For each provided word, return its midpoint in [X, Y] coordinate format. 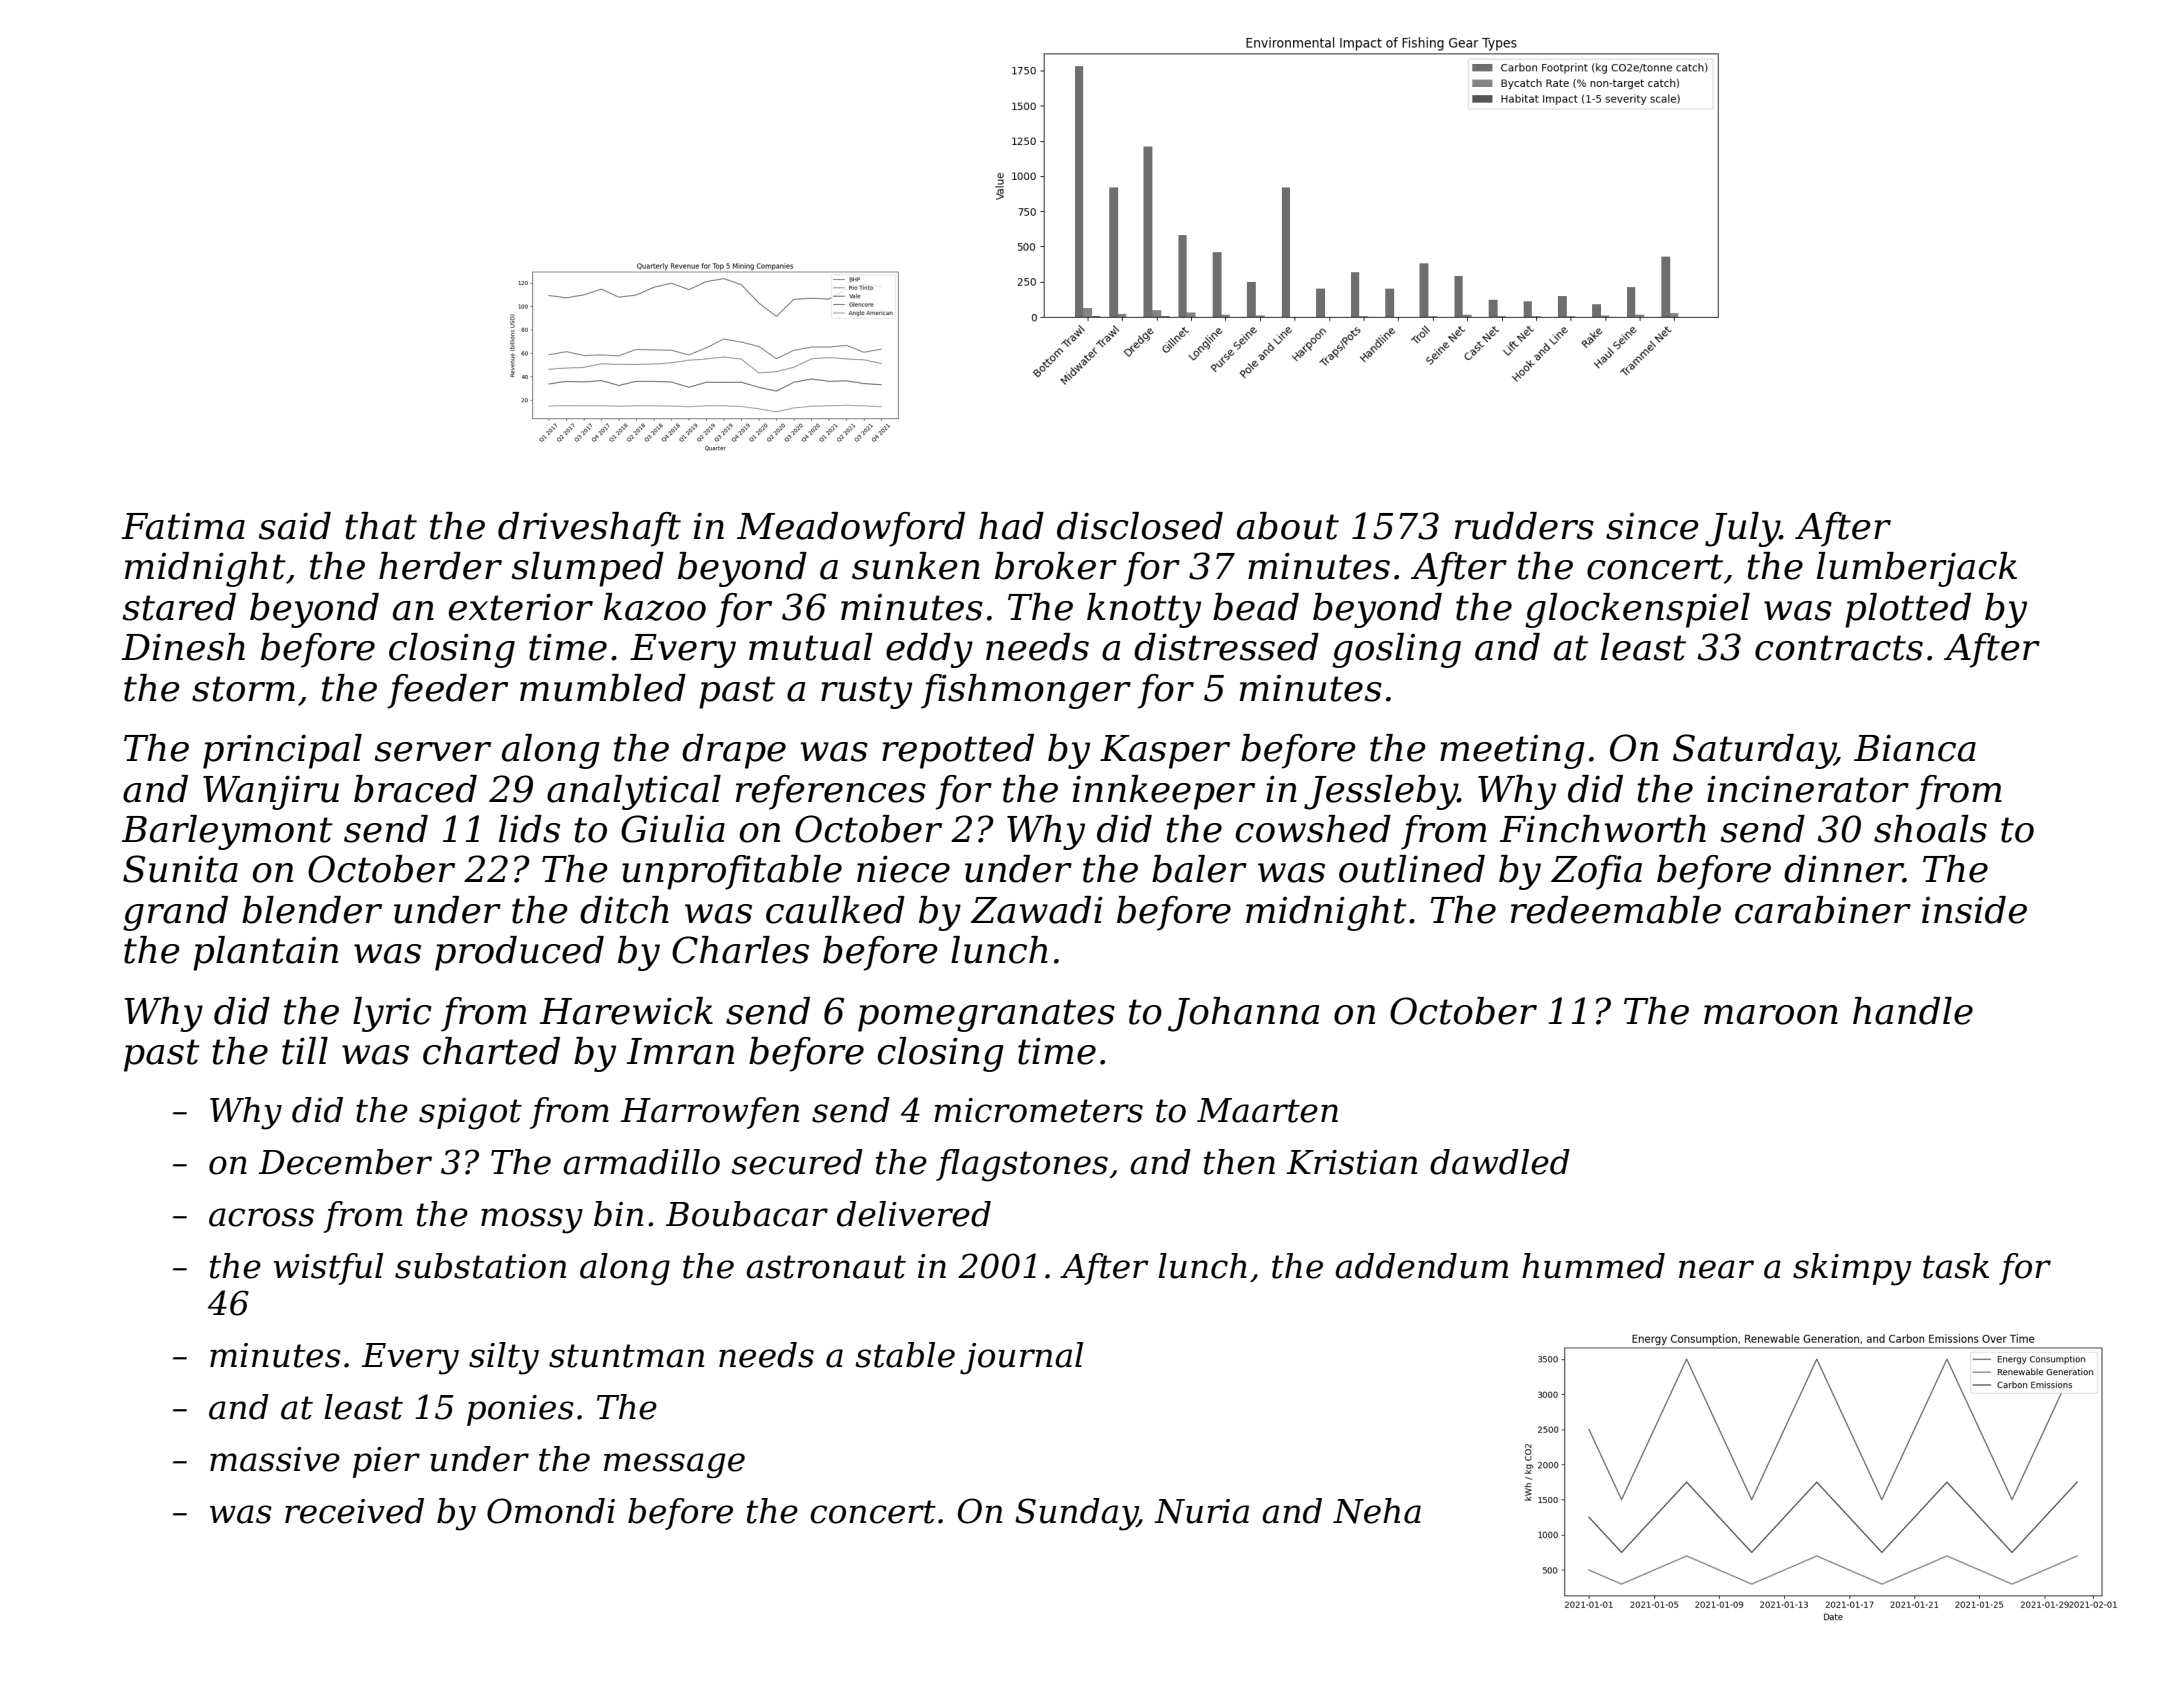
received [354, 1511]
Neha [1377, 1511]
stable [905, 1355]
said [294, 526]
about [1288, 526]
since [1652, 526]
